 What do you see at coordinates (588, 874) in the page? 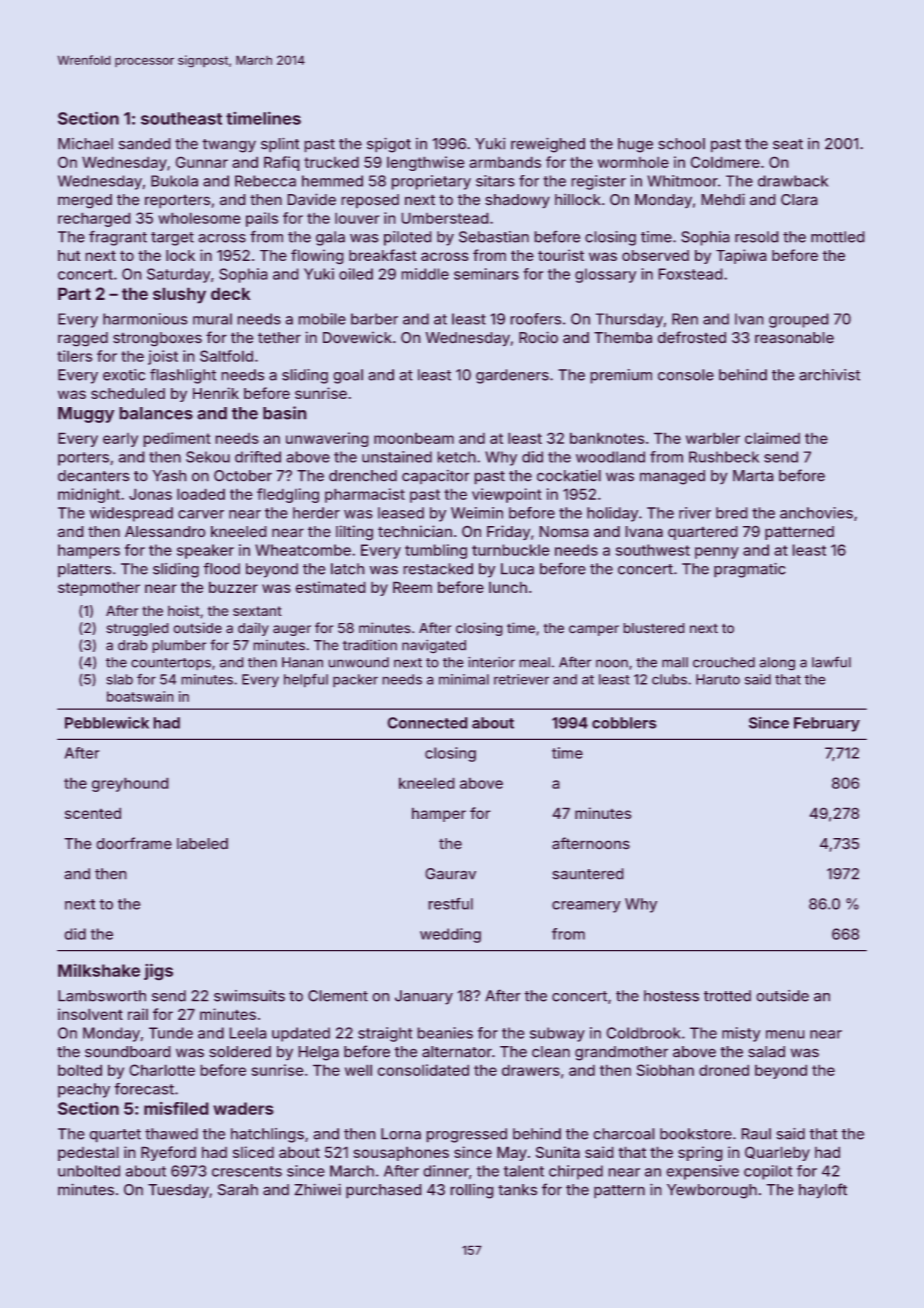
I see `sauntered` at bounding box center [588, 874].
